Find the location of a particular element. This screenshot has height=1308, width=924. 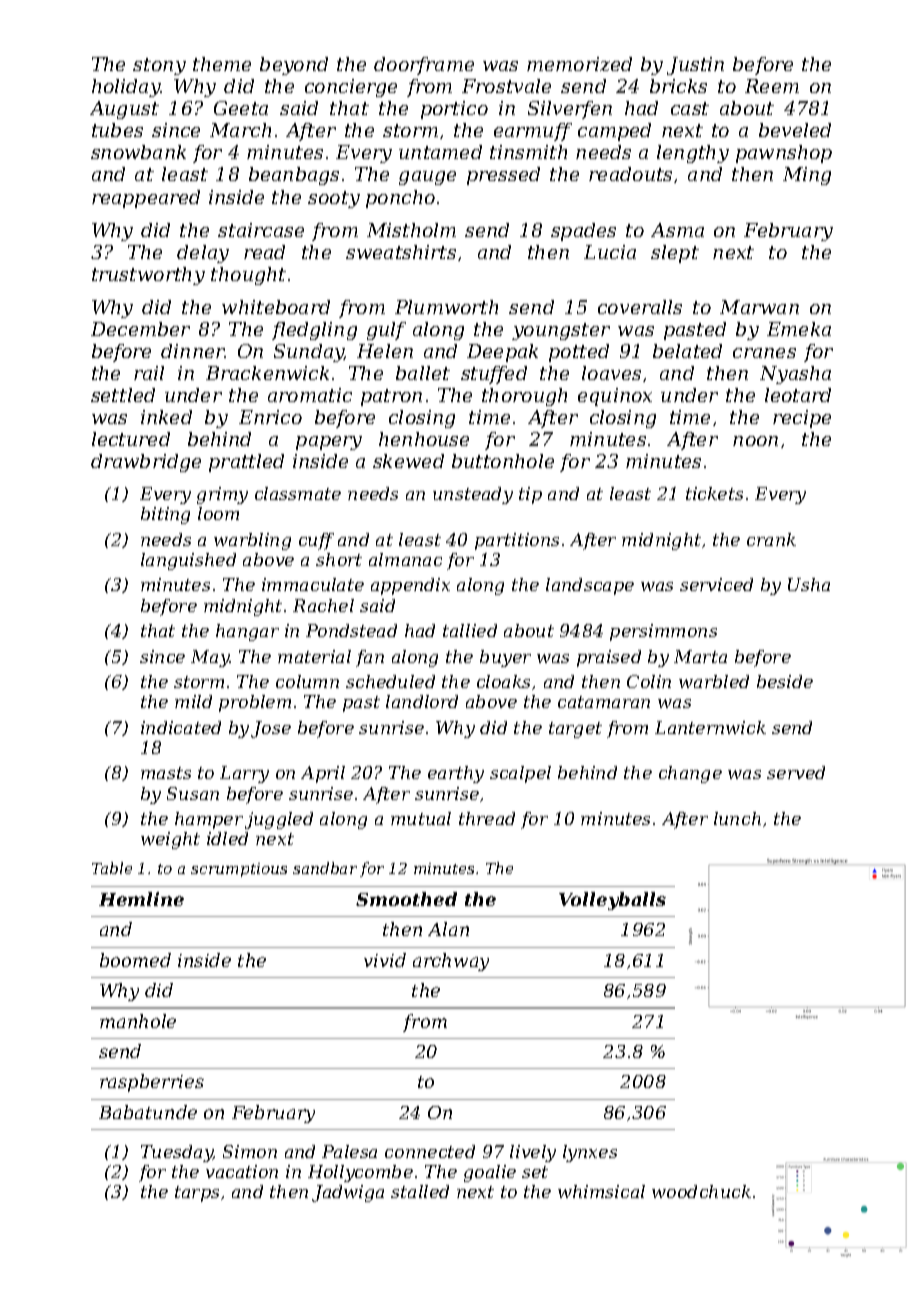

scalpel is located at coordinates (520, 774).
